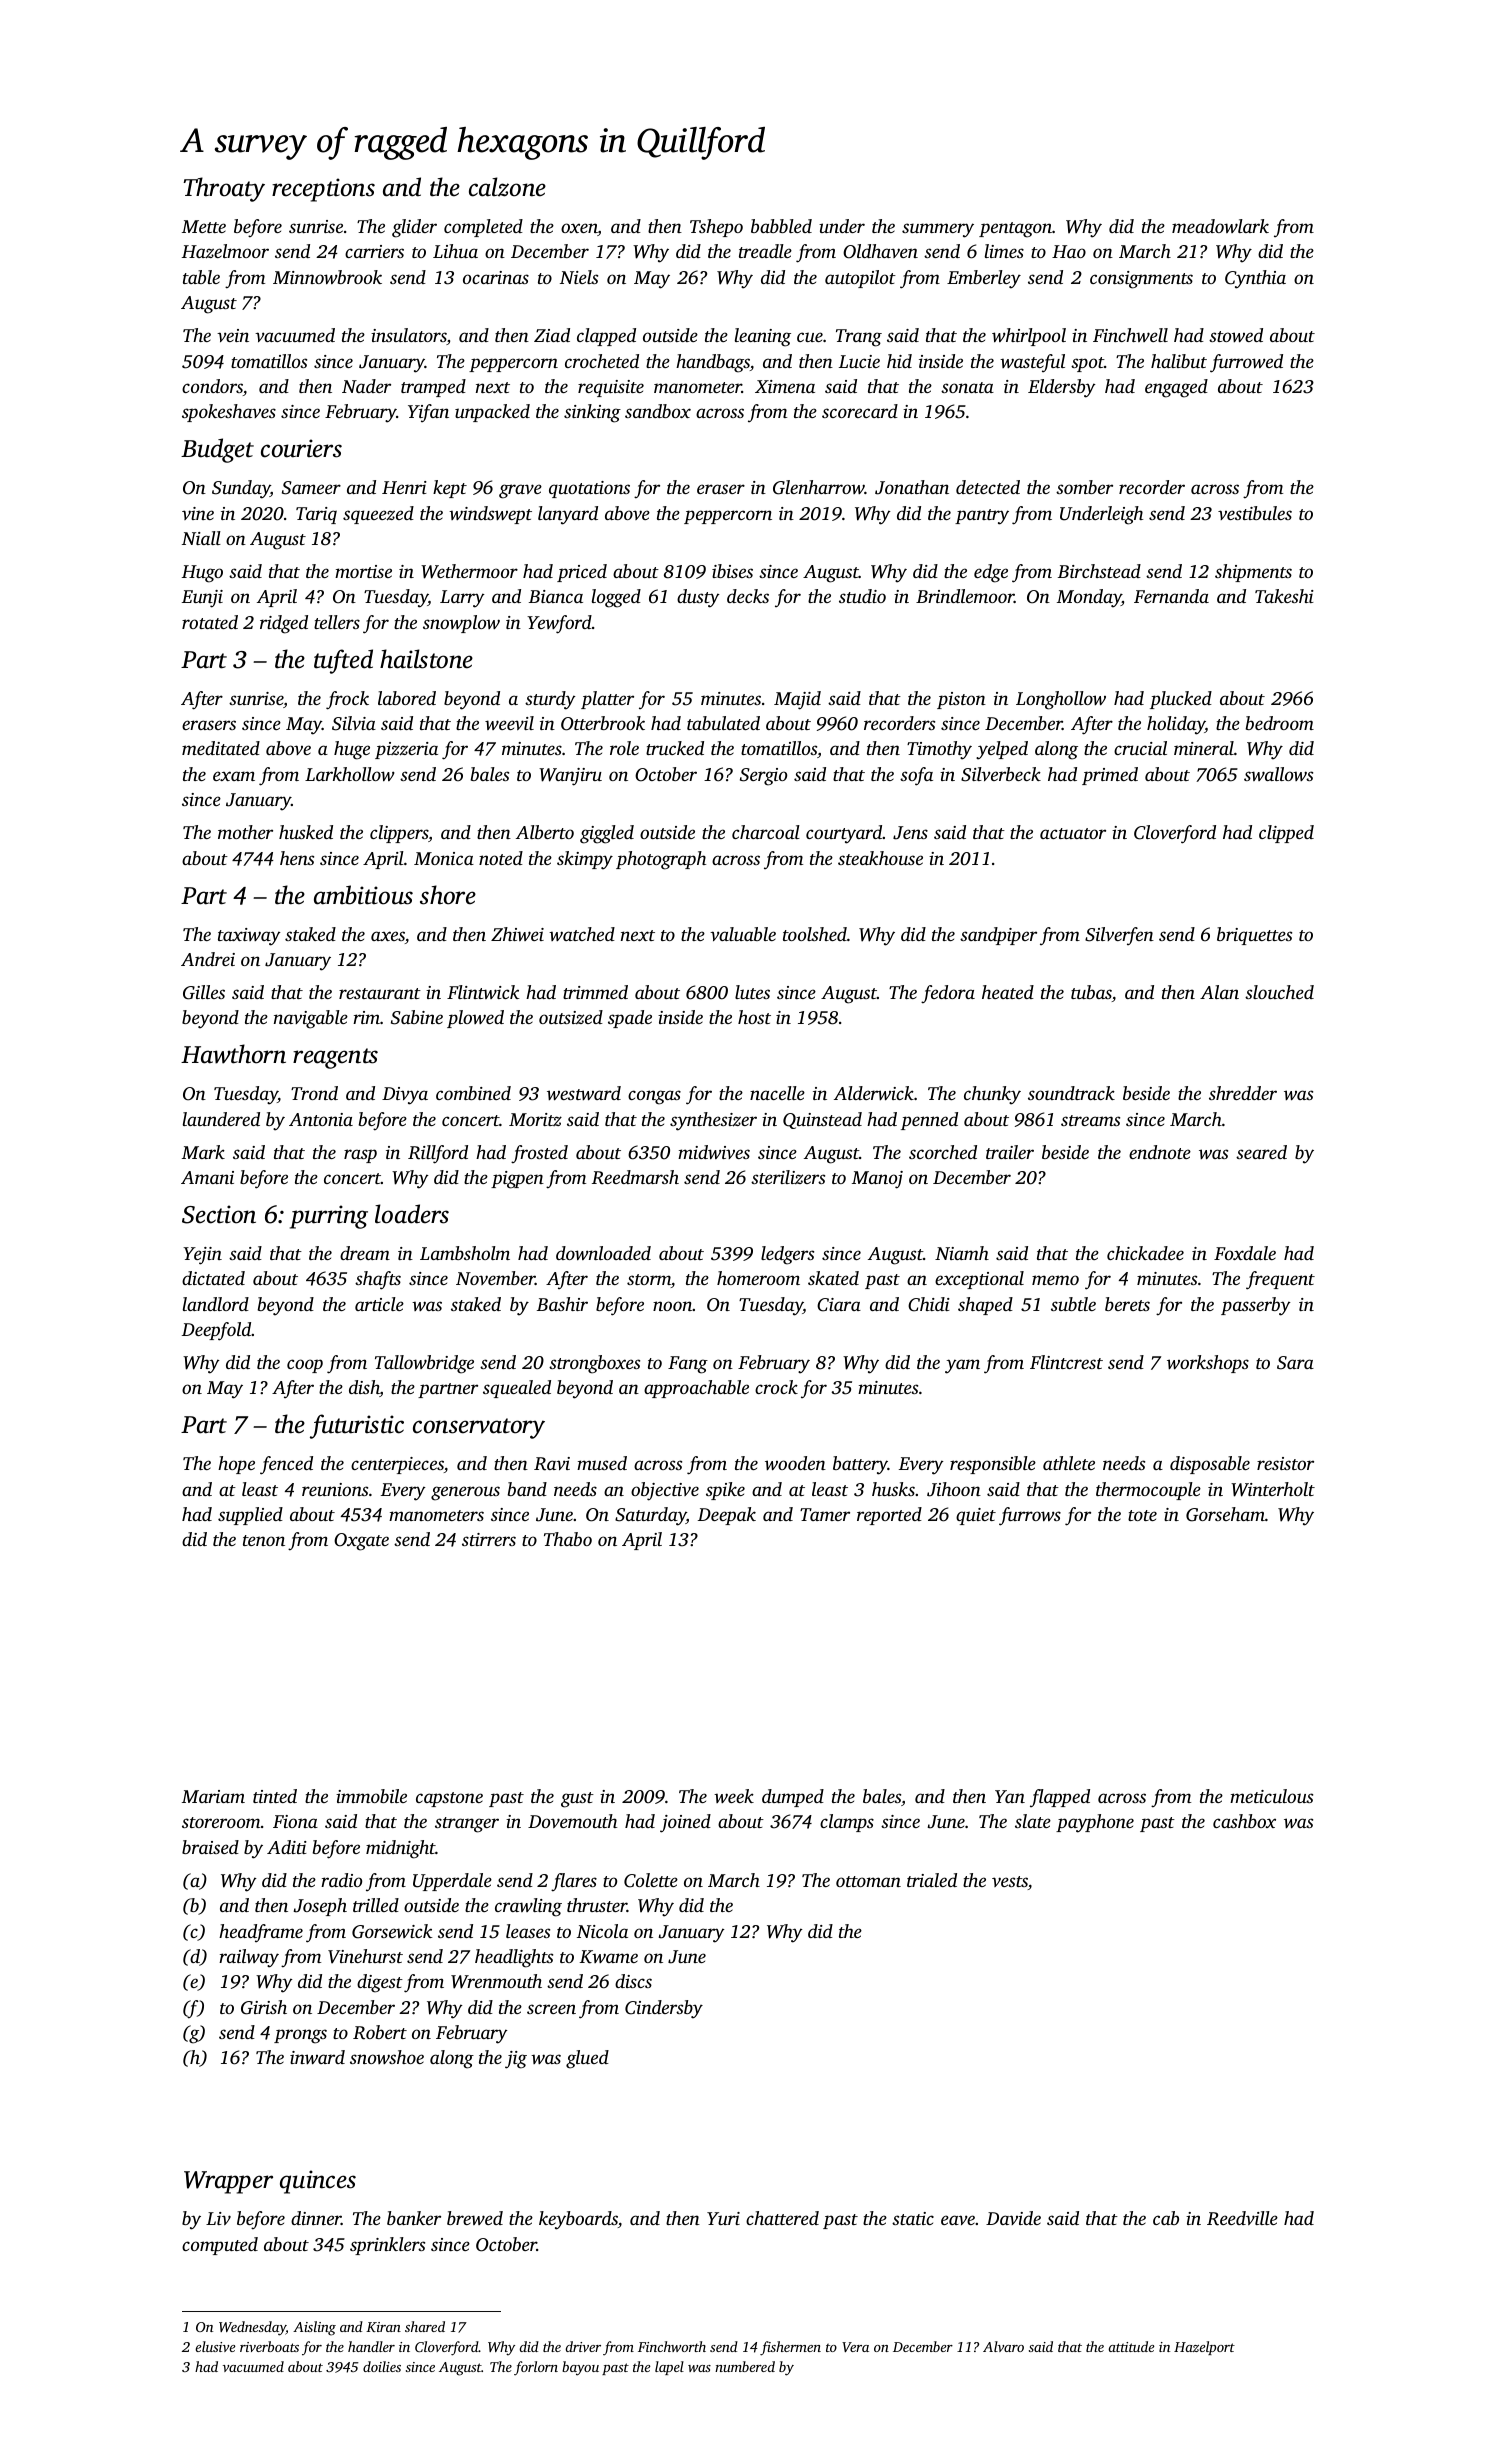  What do you see at coordinates (233, 335) in the screenshot?
I see `vein` at bounding box center [233, 335].
